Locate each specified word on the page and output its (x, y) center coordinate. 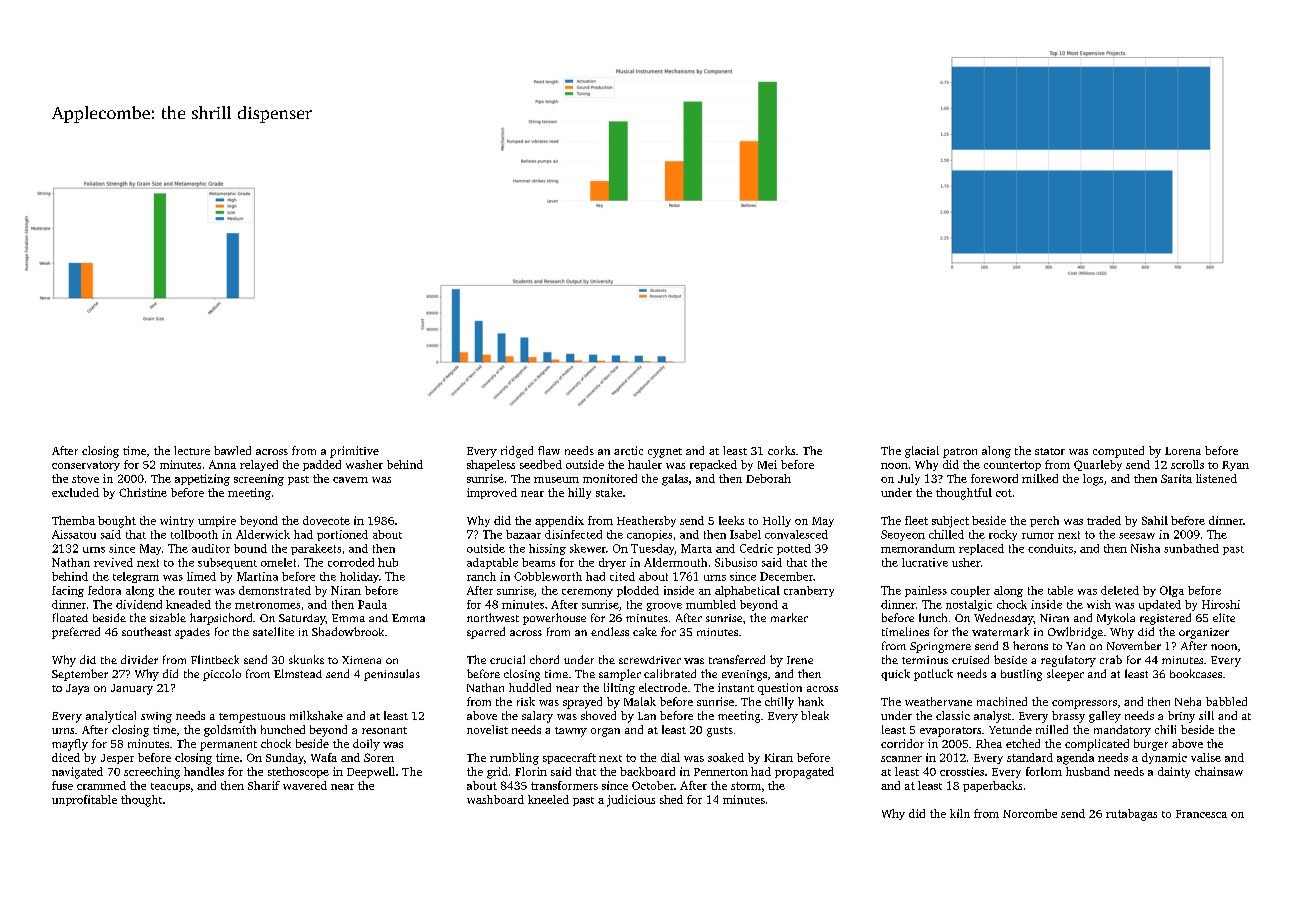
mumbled (711, 604)
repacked (713, 465)
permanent (228, 746)
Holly (777, 521)
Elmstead (298, 673)
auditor (211, 548)
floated (70, 617)
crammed (101, 785)
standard (1030, 757)
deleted (1120, 590)
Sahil (1155, 520)
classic (953, 715)
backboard (647, 771)
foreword (994, 478)
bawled (232, 450)
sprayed (582, 703)
